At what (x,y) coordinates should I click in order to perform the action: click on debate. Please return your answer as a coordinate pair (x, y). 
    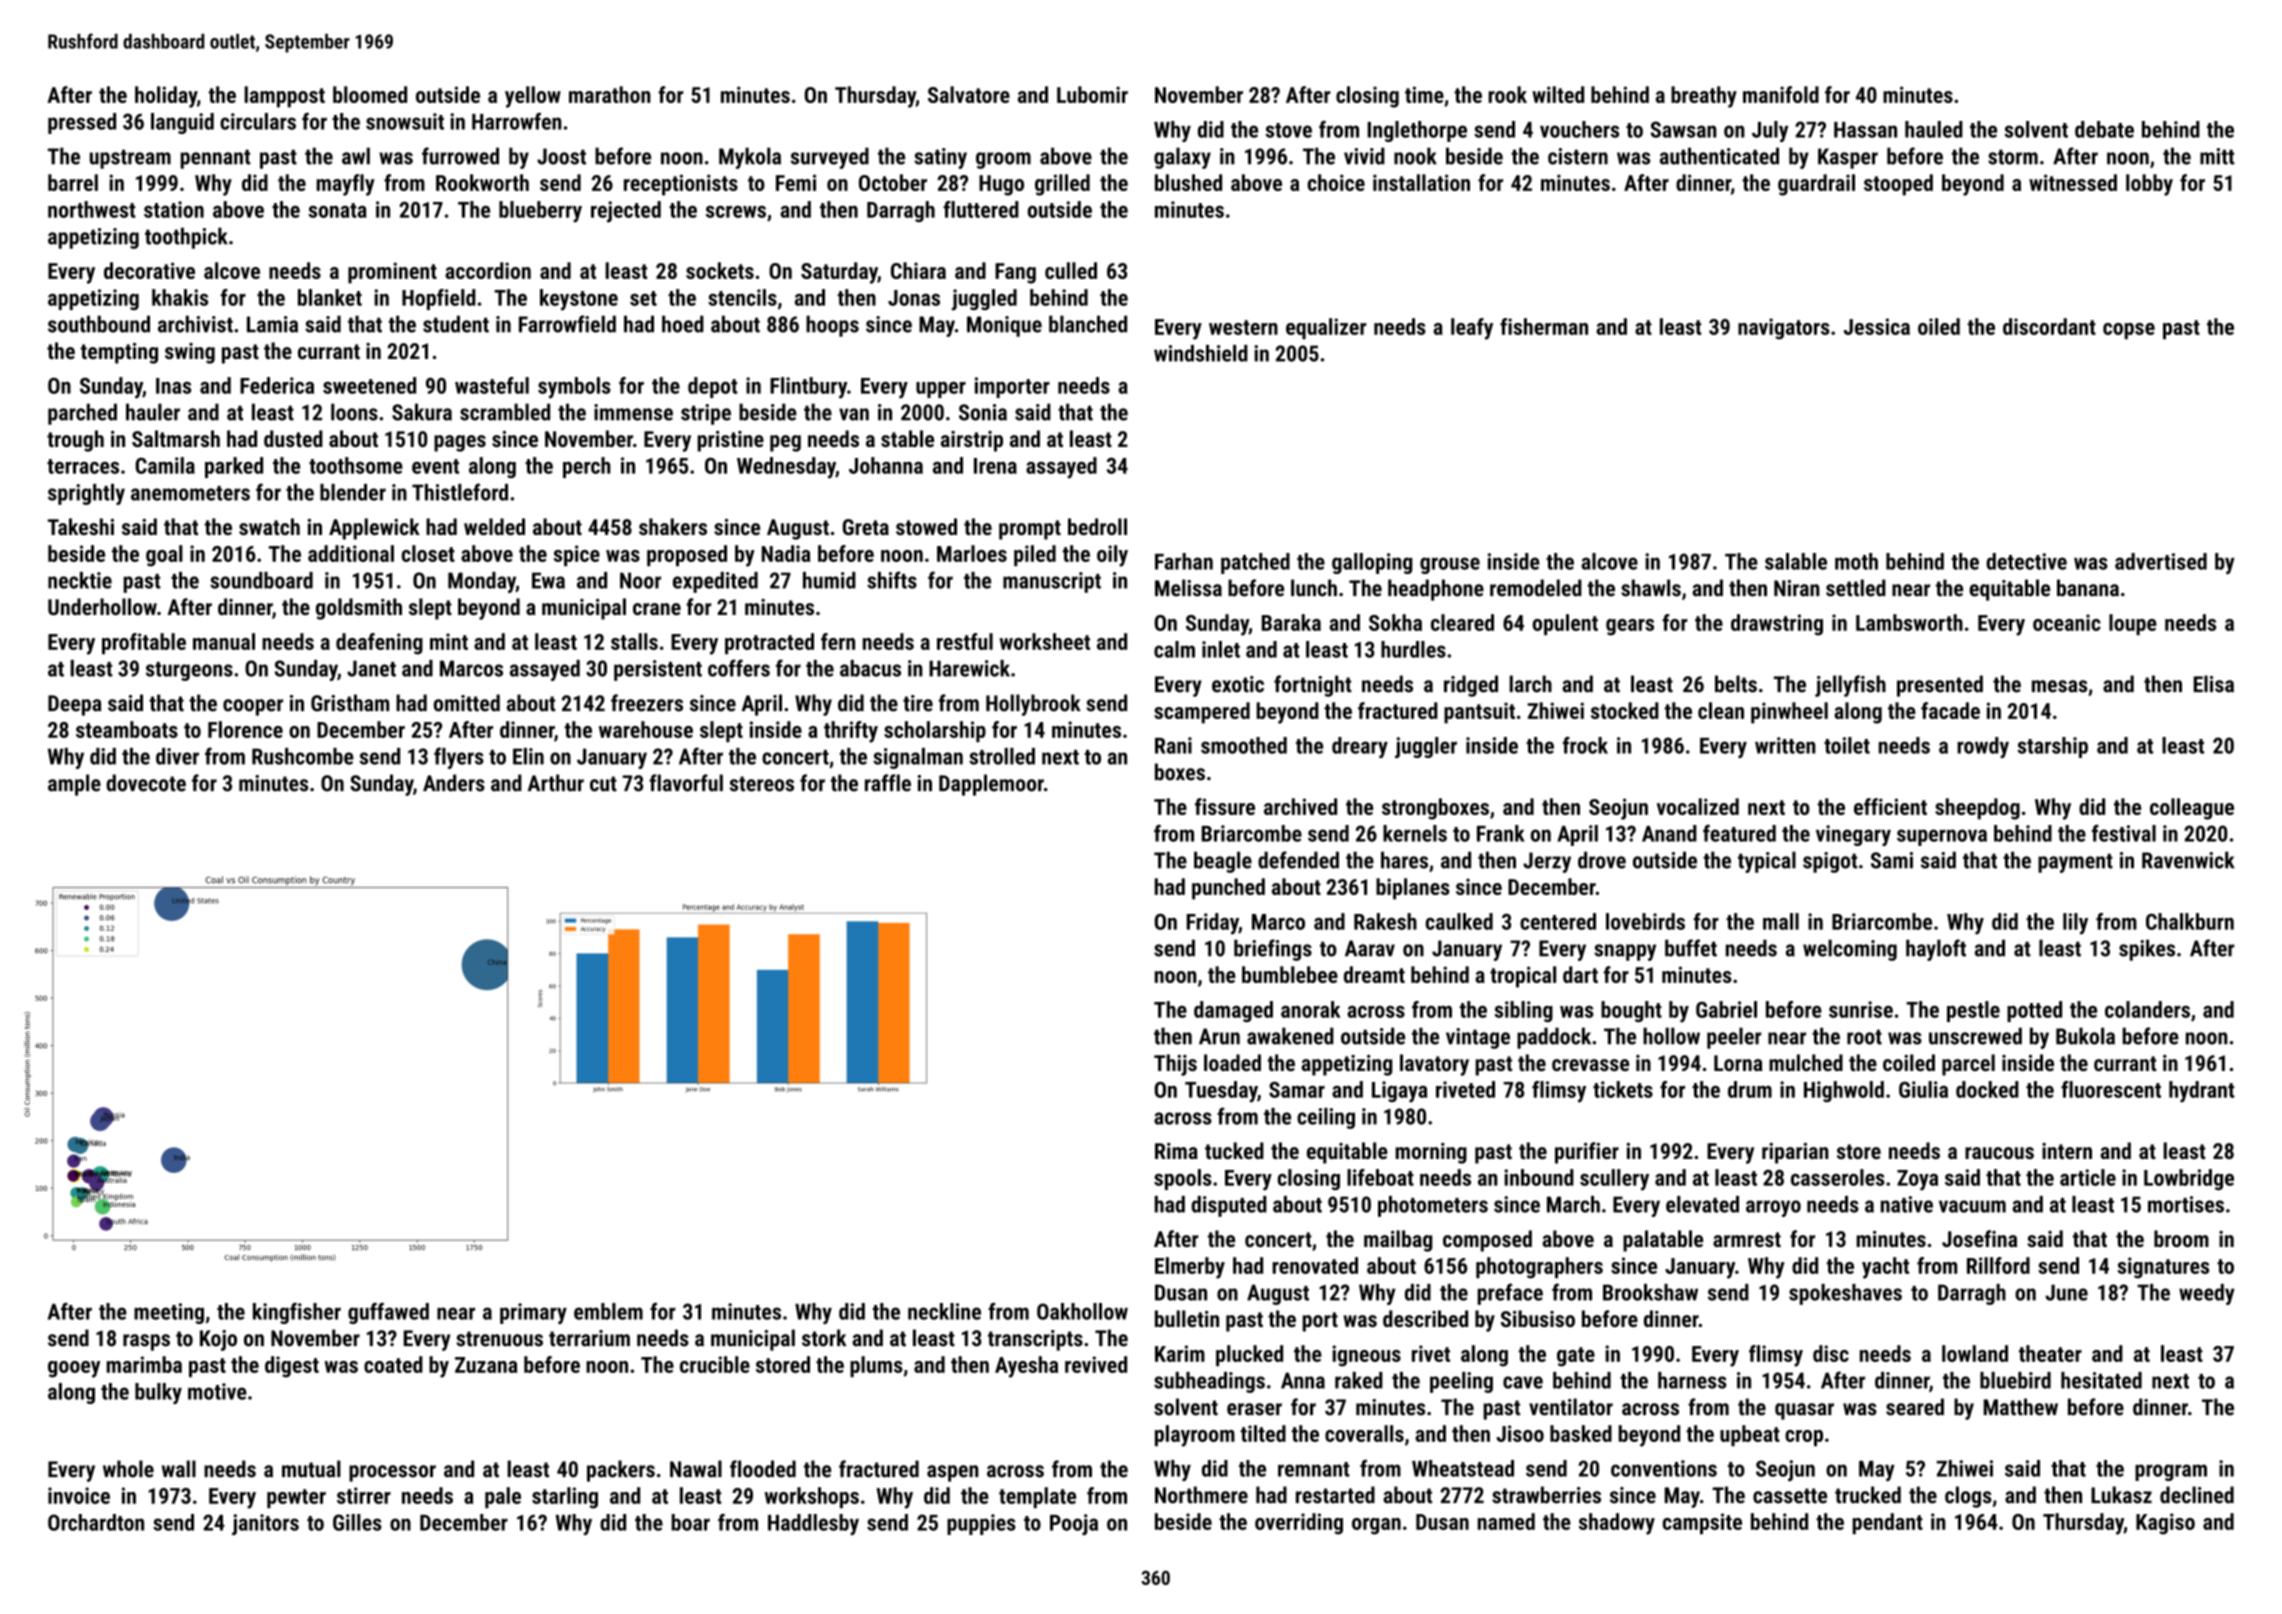
    Looking at the image, I should click on (2104, 129).
